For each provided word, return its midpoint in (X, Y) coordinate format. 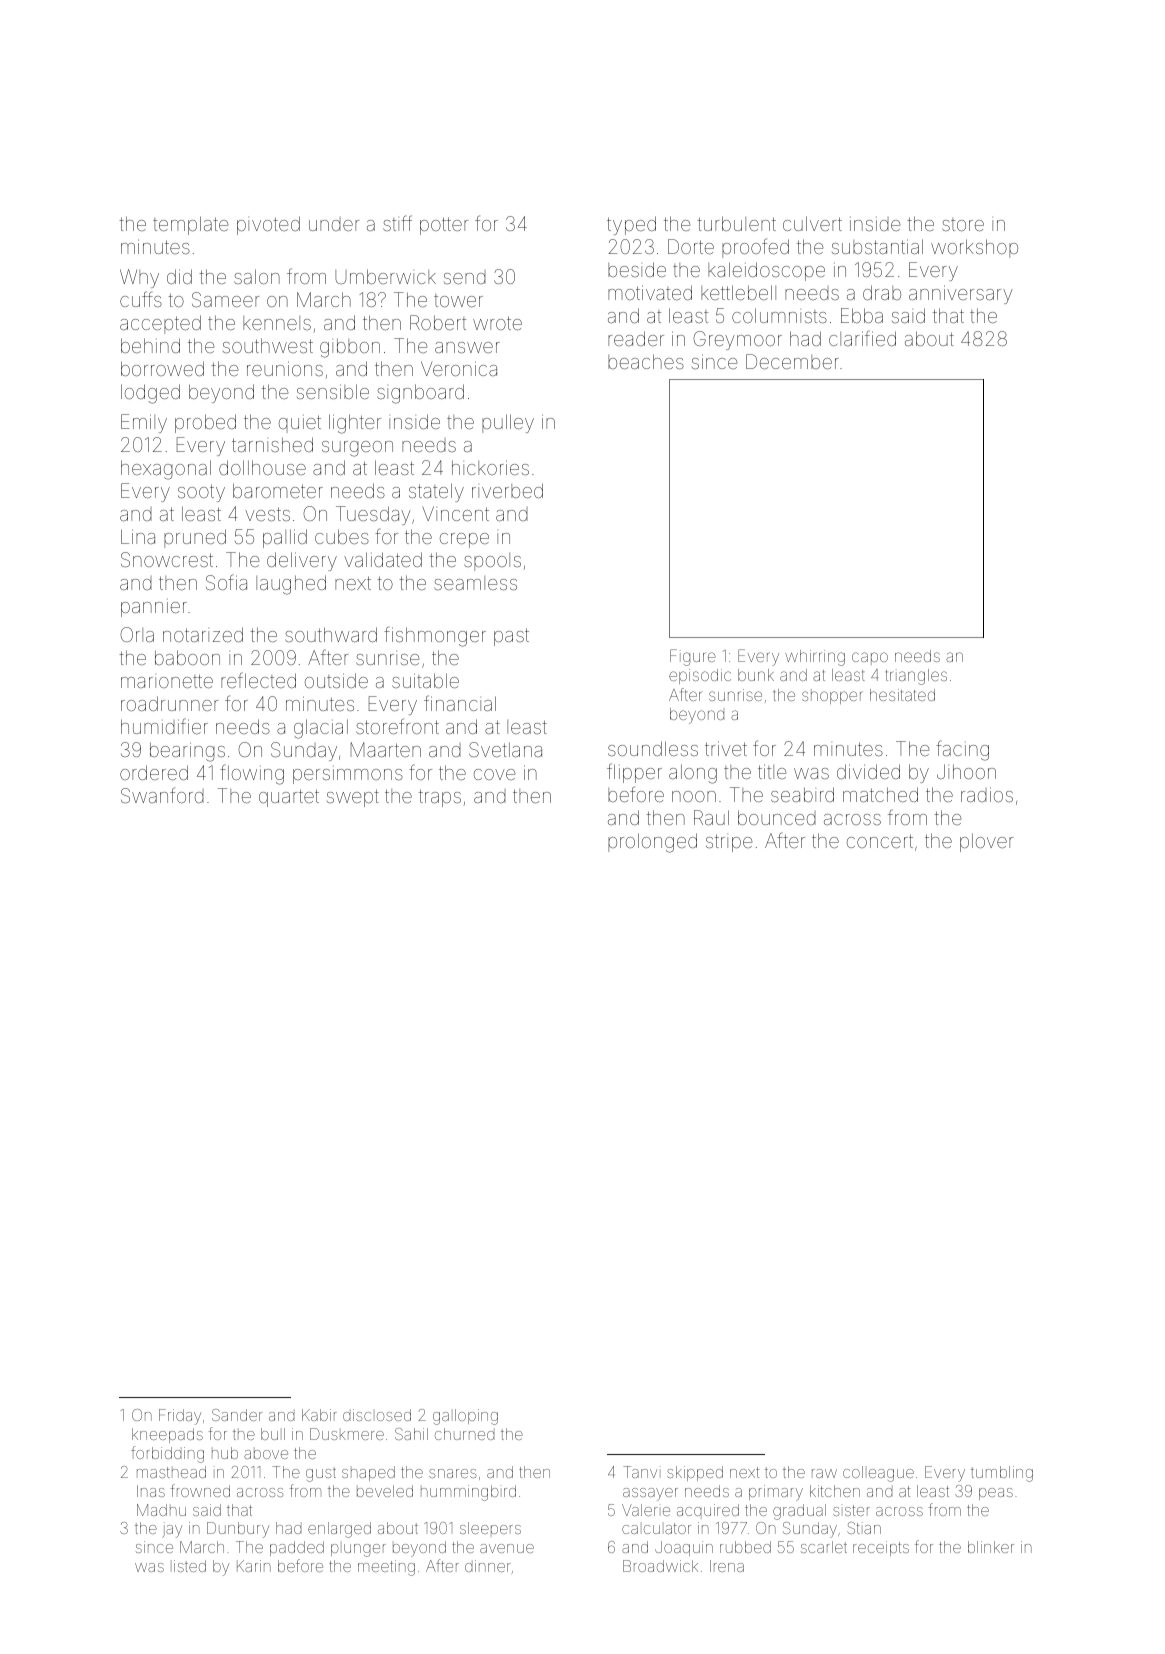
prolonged (652, 843)
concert (880, 841)
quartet (289, 798)
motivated (650, 292)
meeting (386, 1568)
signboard (420, 394)
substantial (877, 246)
